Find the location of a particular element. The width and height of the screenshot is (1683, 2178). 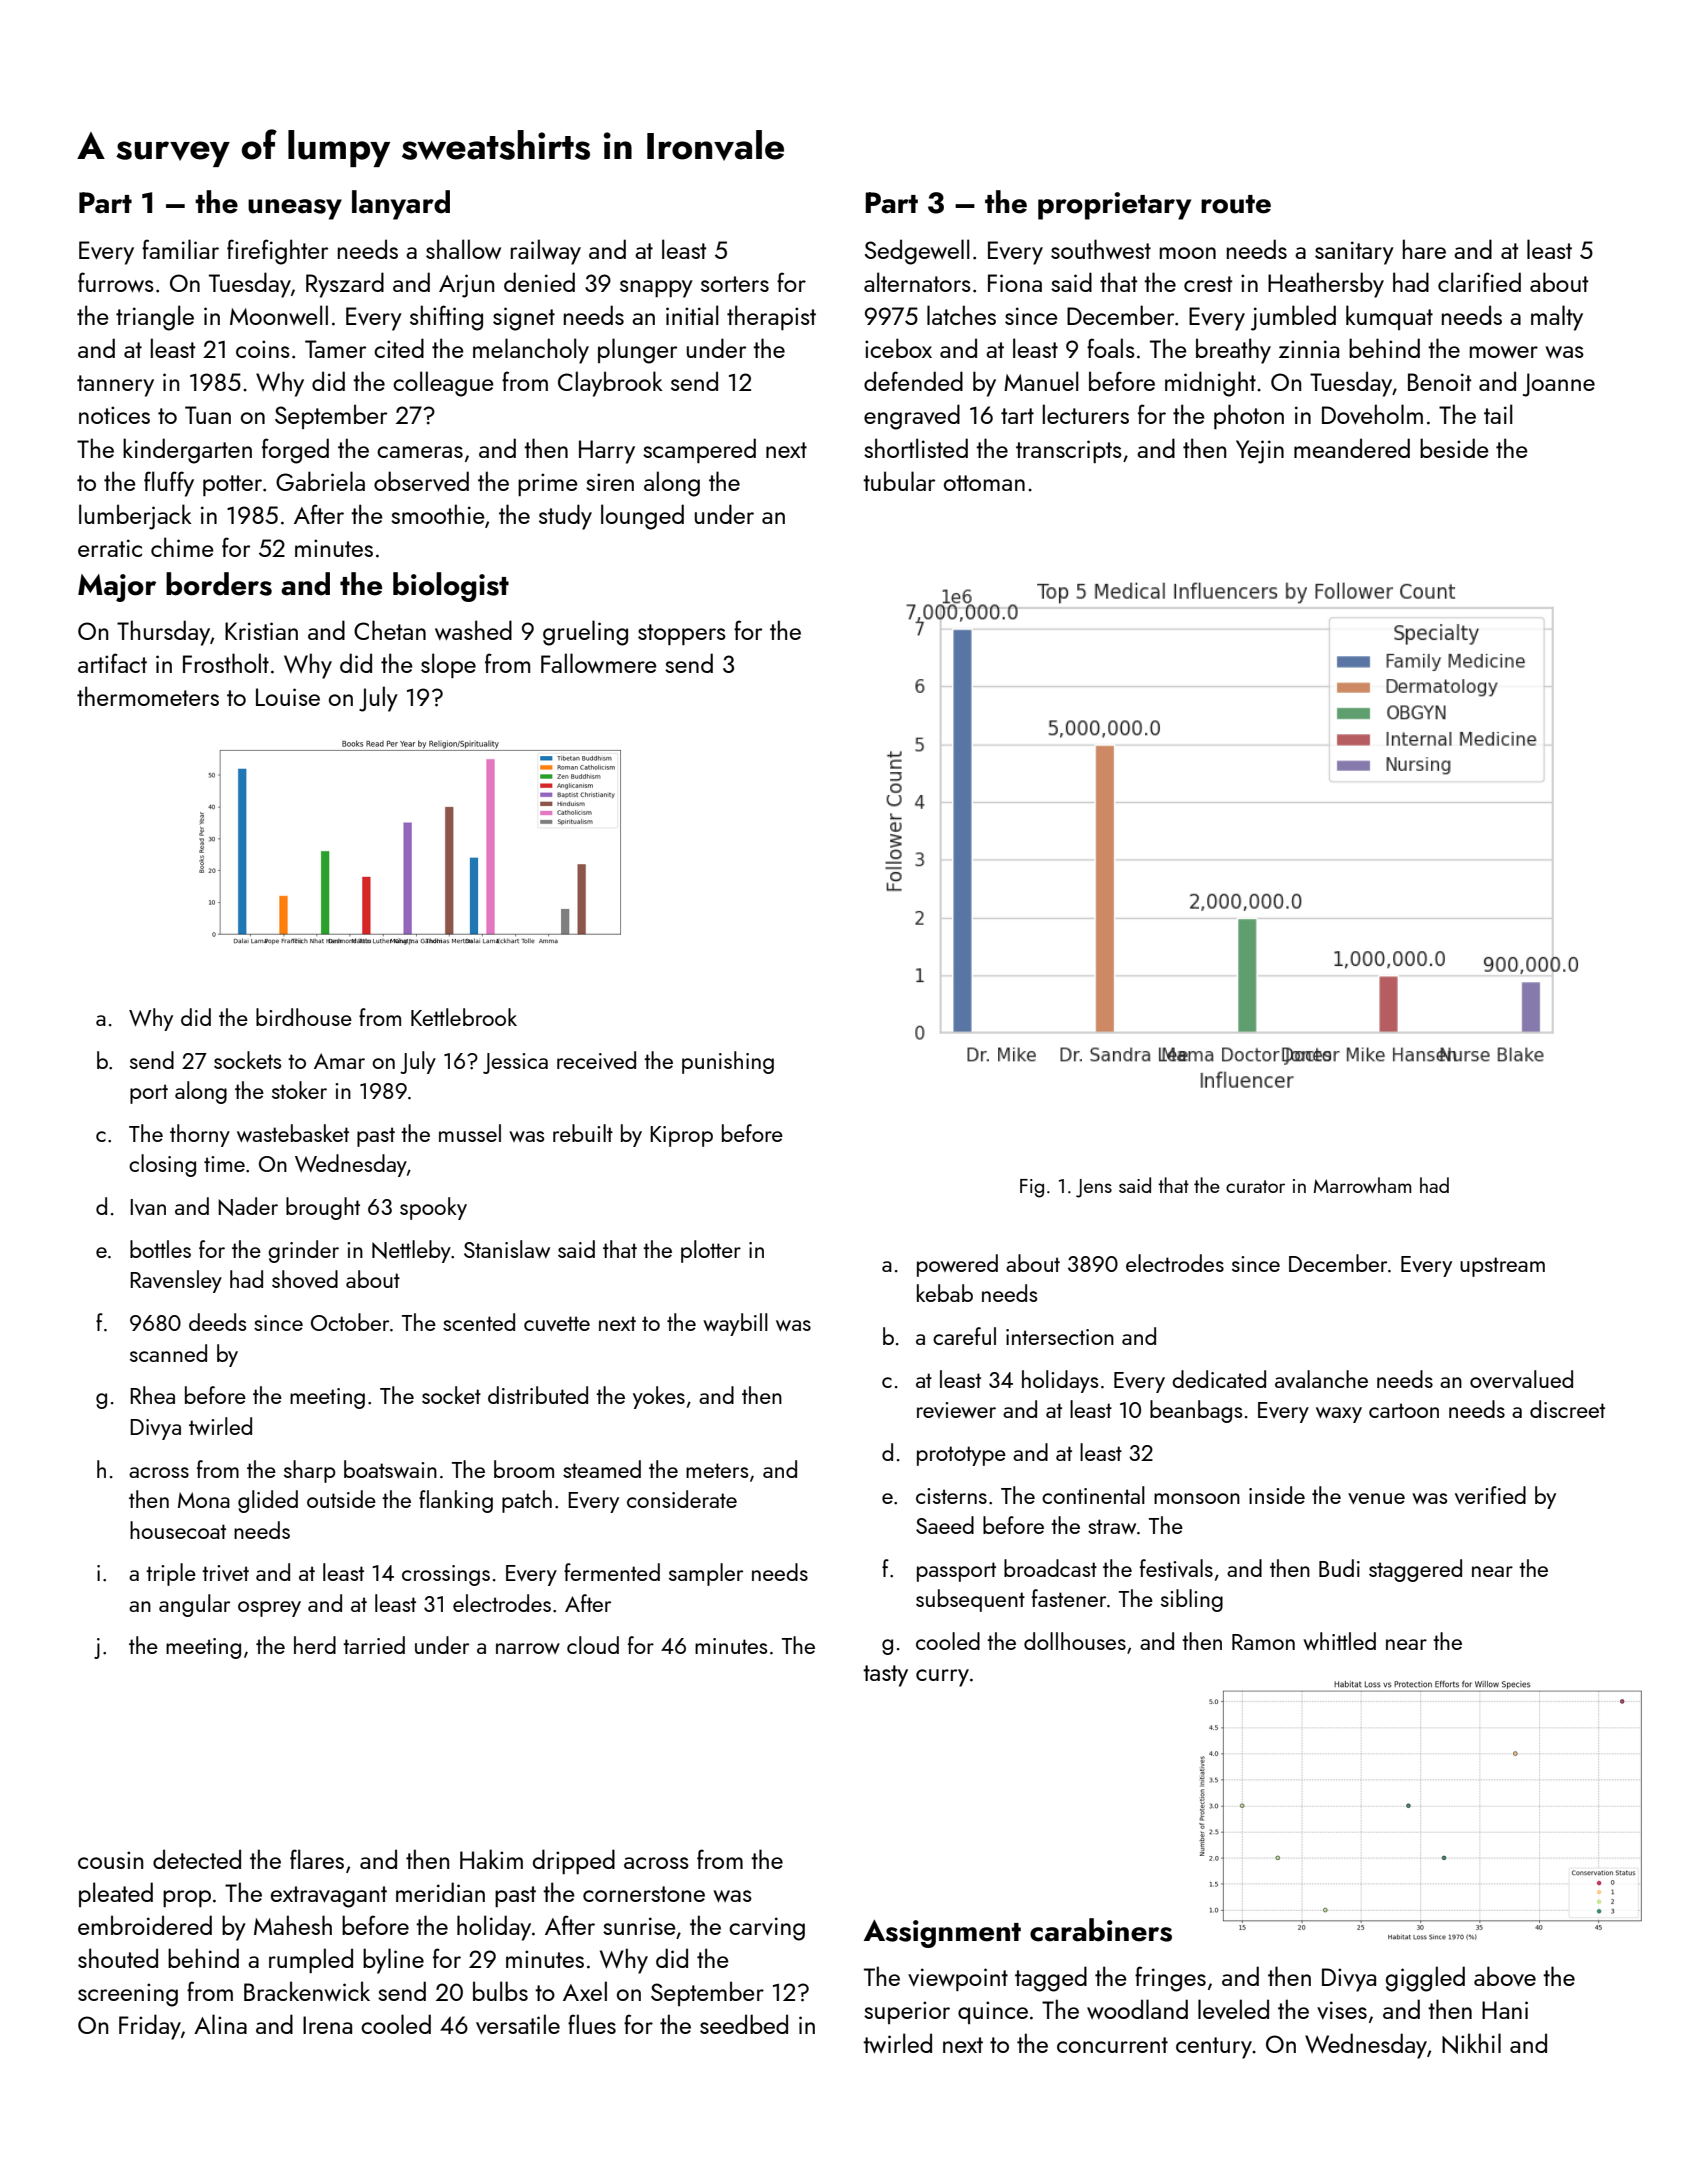

route is located at coordinates (1236, 204).
